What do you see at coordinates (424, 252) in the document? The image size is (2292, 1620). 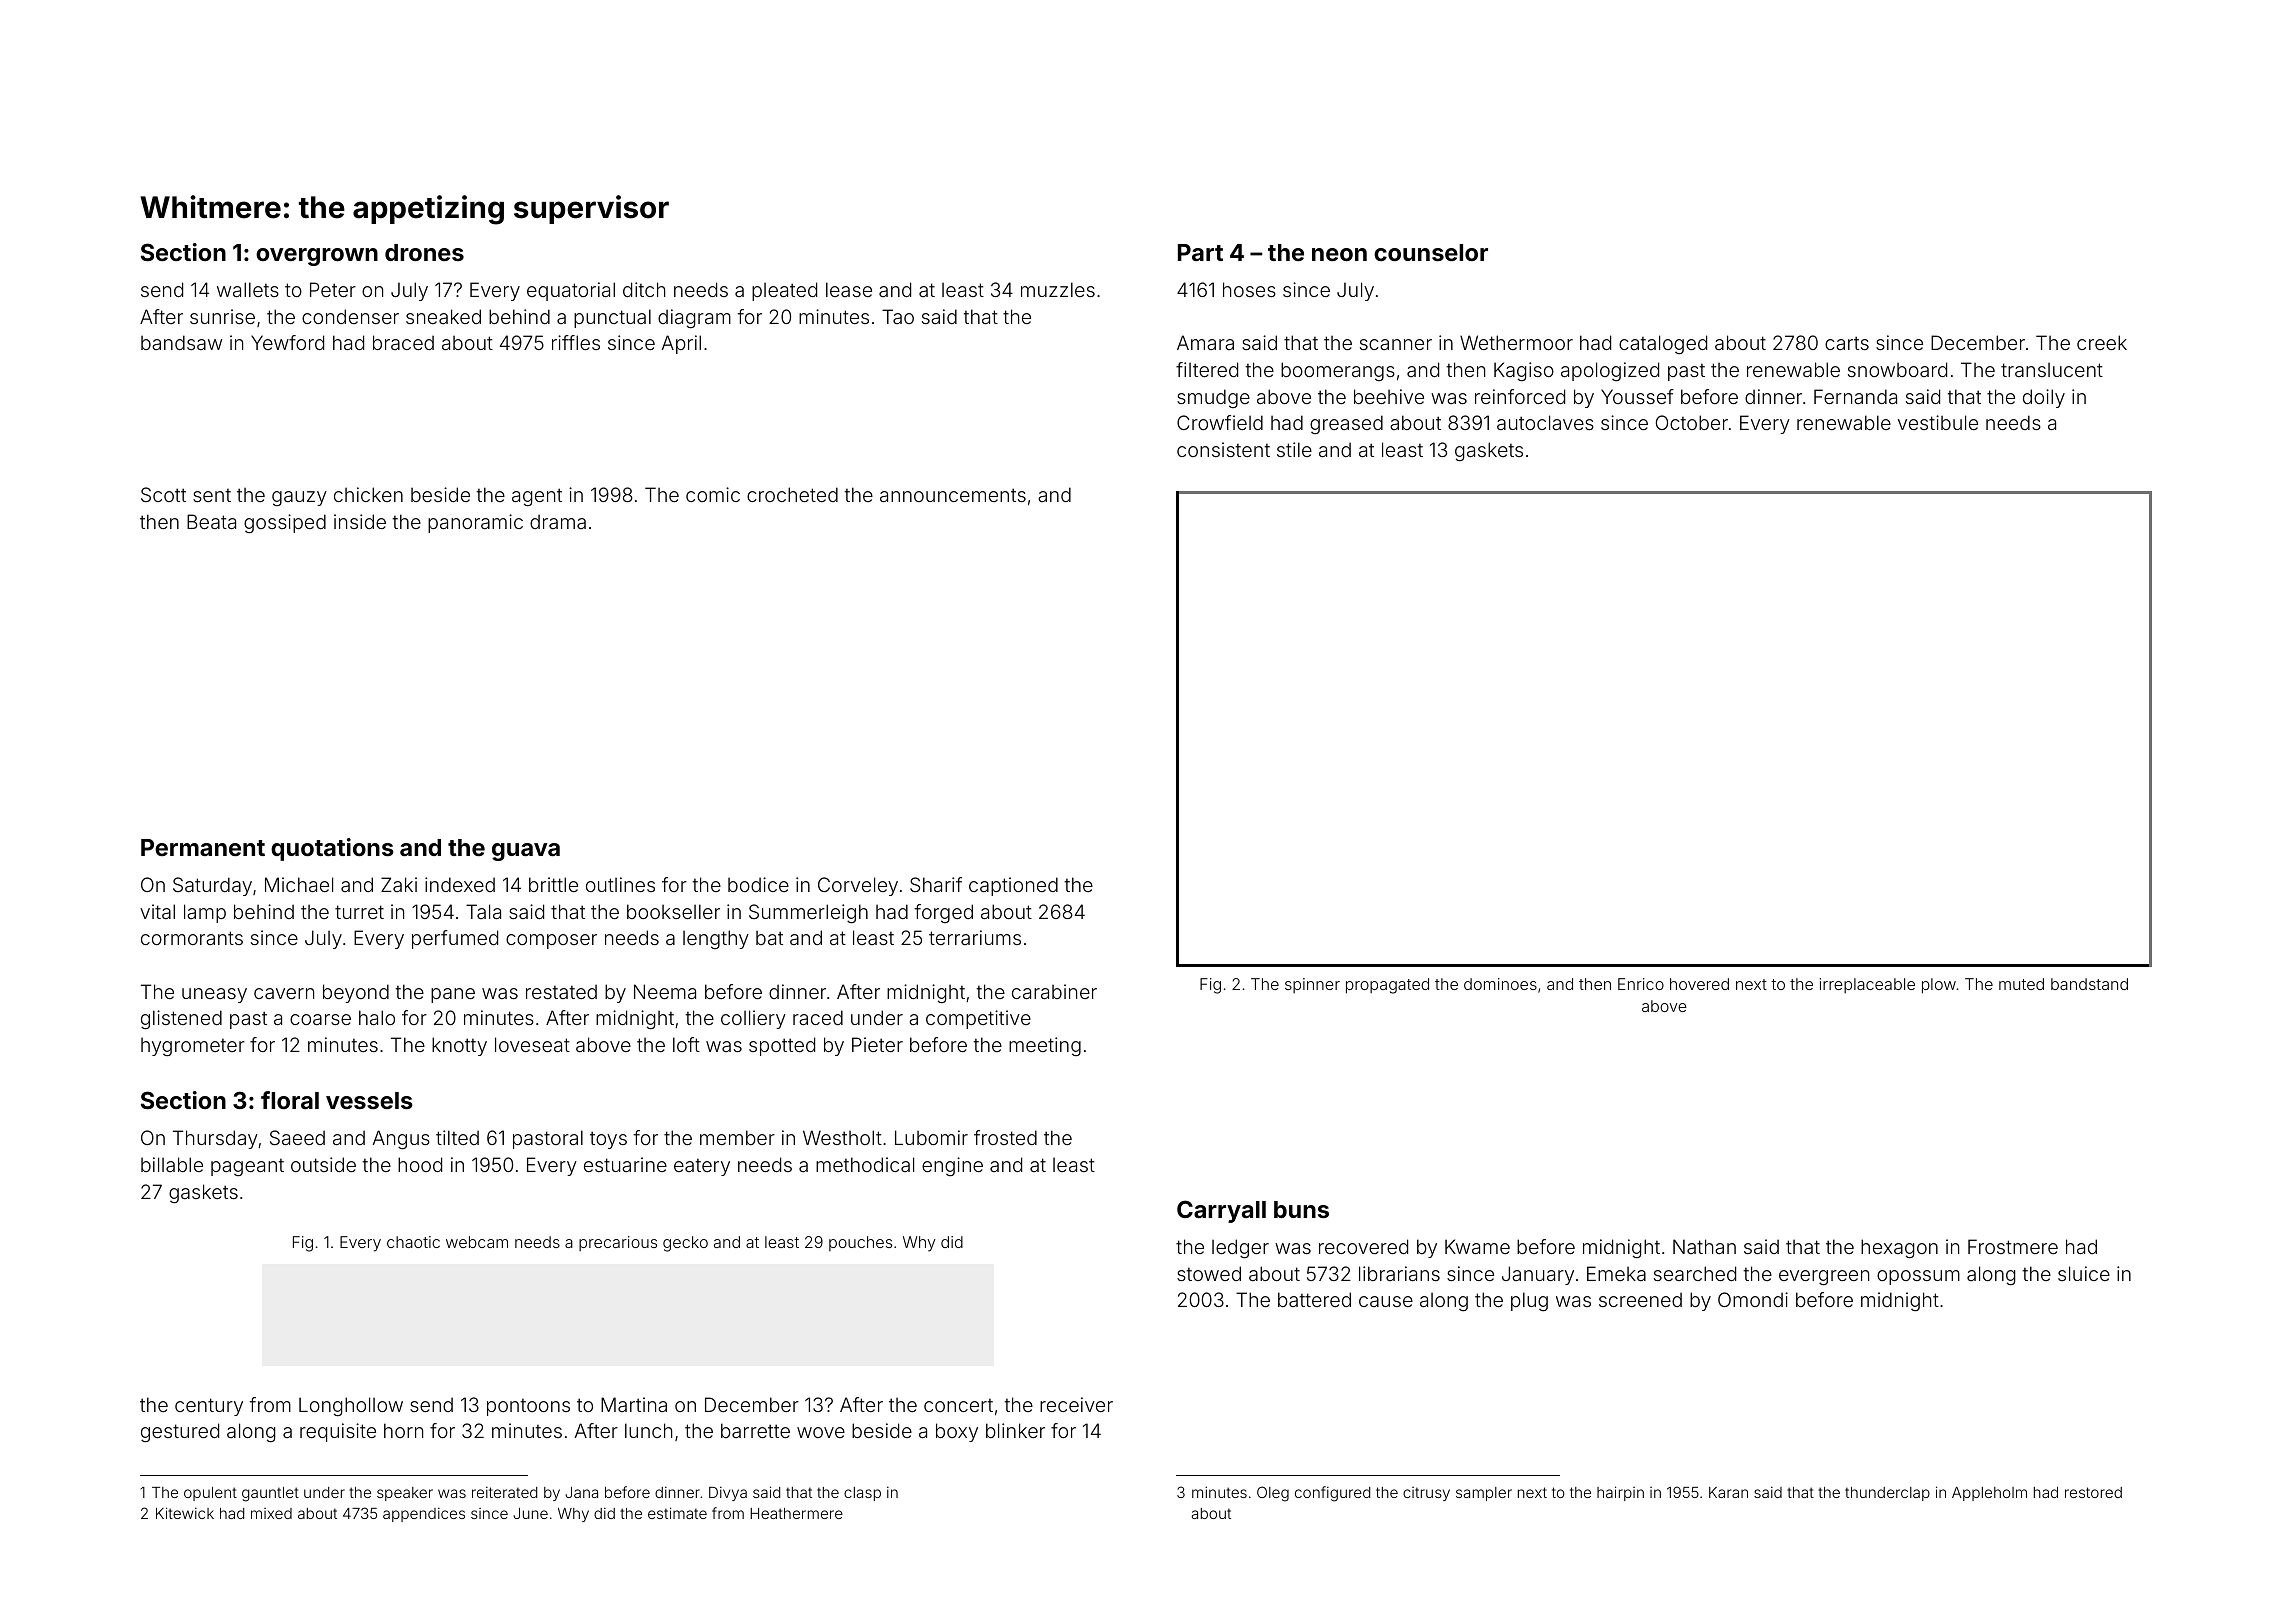 I see `drones` at bounding box center [424, 252].
